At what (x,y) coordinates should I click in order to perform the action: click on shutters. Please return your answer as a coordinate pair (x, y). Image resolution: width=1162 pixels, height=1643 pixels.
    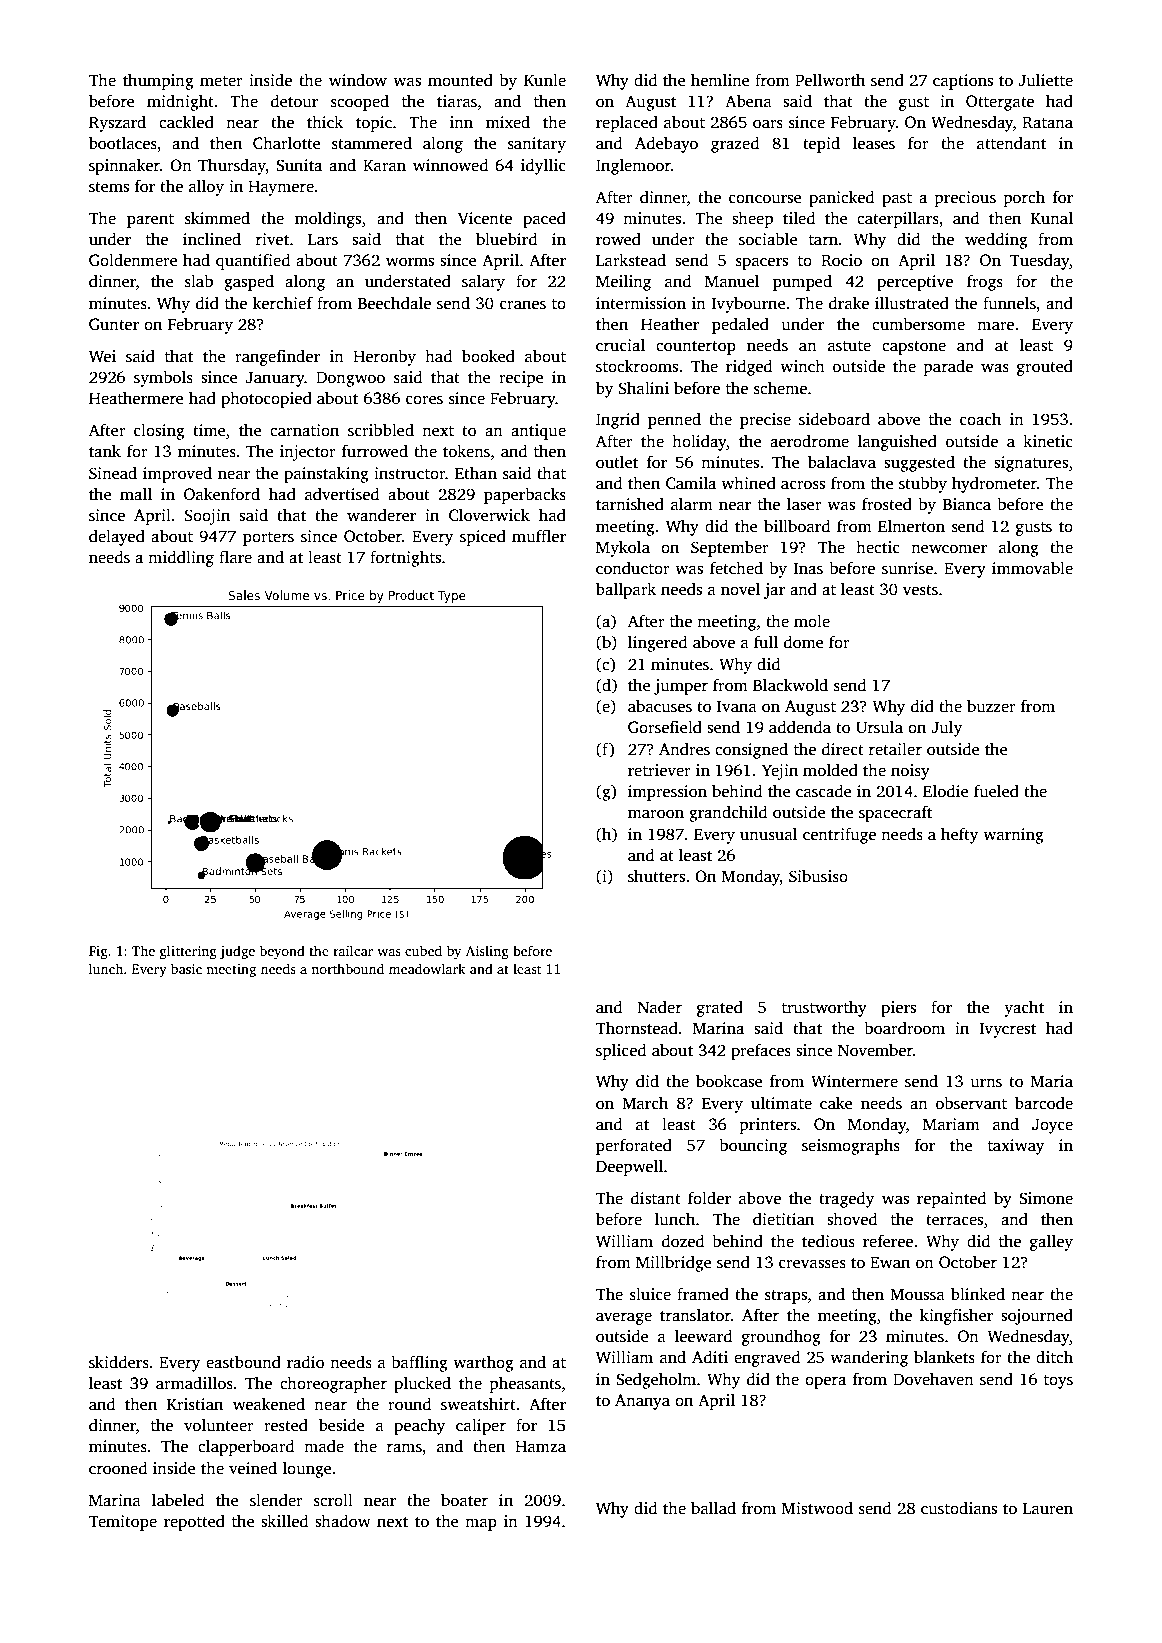
    Looking at the image, I should click on (656, 876).
